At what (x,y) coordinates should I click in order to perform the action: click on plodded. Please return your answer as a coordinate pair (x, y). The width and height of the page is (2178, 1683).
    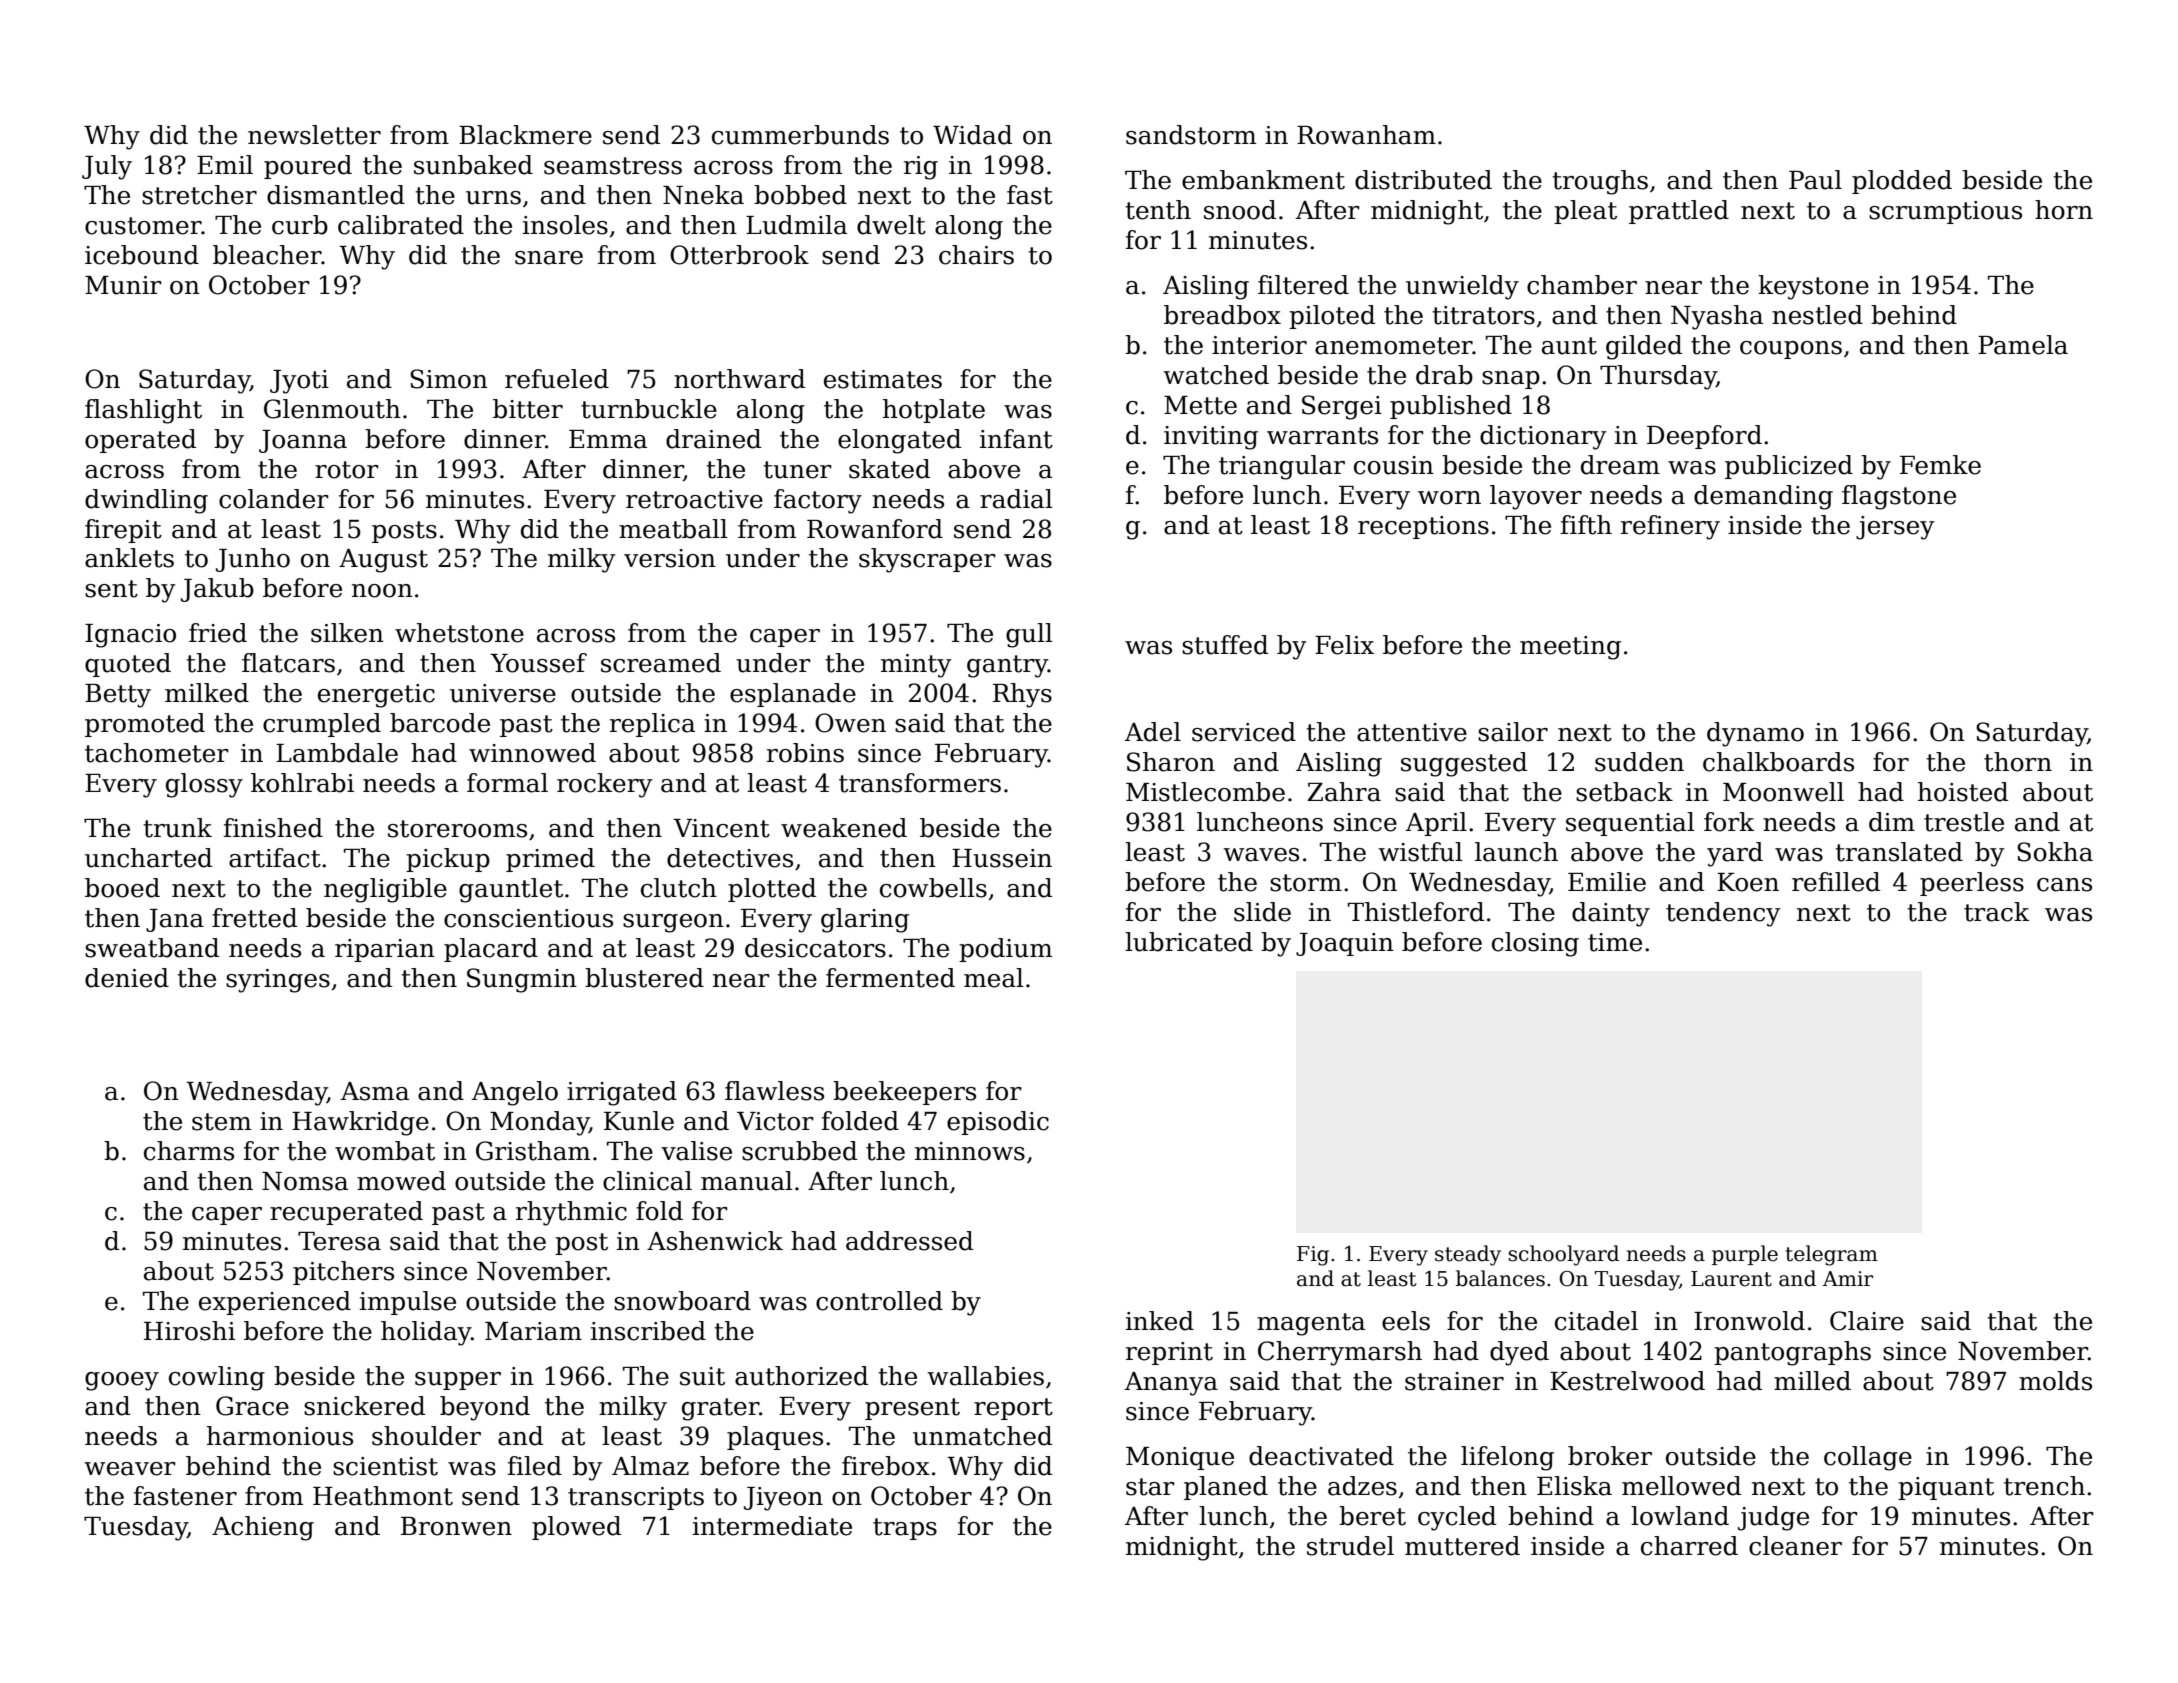
    Looking at the image, I should click on (1902, 182).
